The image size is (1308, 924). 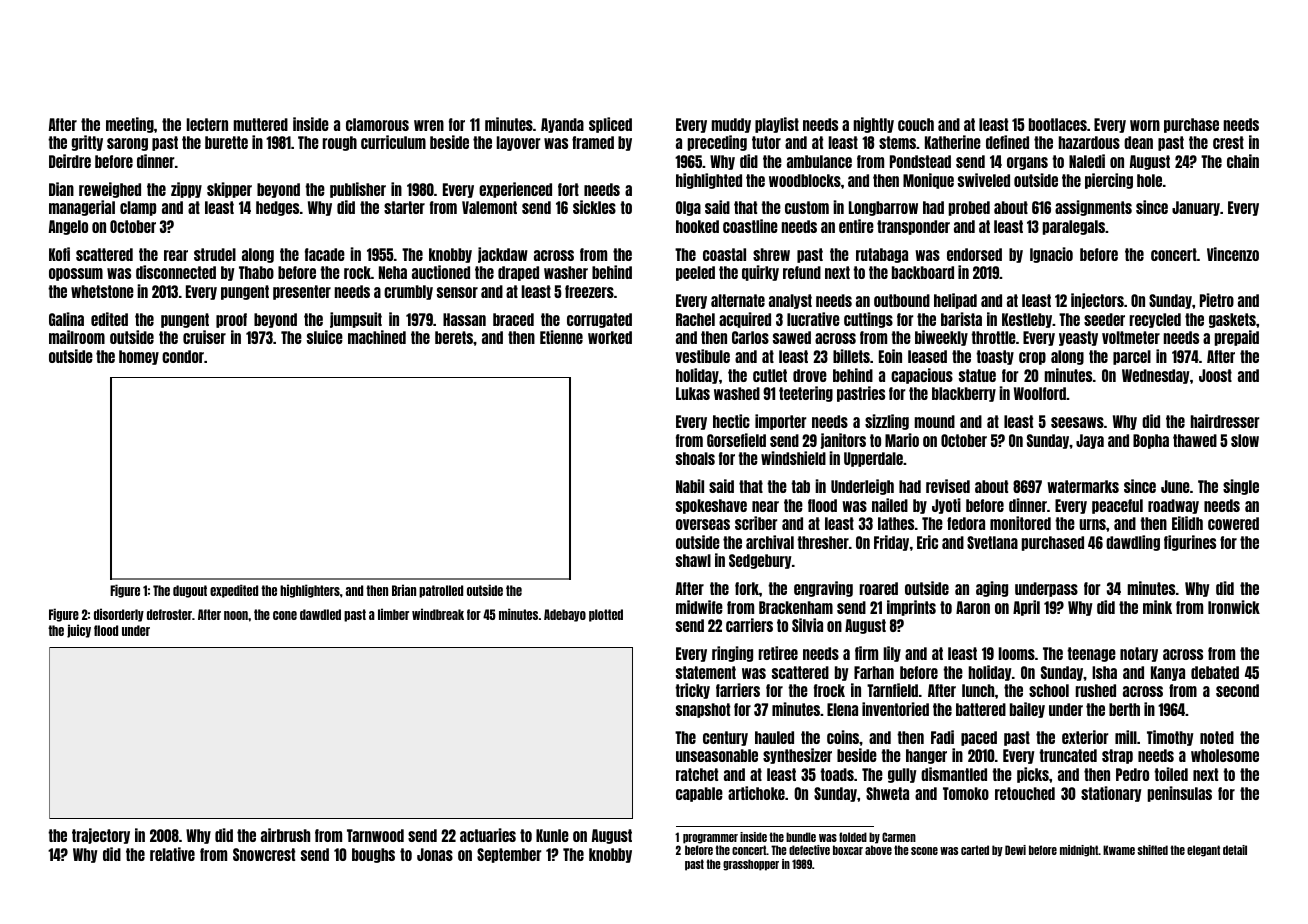 What do you see at coordinates (1152, 850) in the image?
I see `shifted` at bounding box center [1152, 850].
